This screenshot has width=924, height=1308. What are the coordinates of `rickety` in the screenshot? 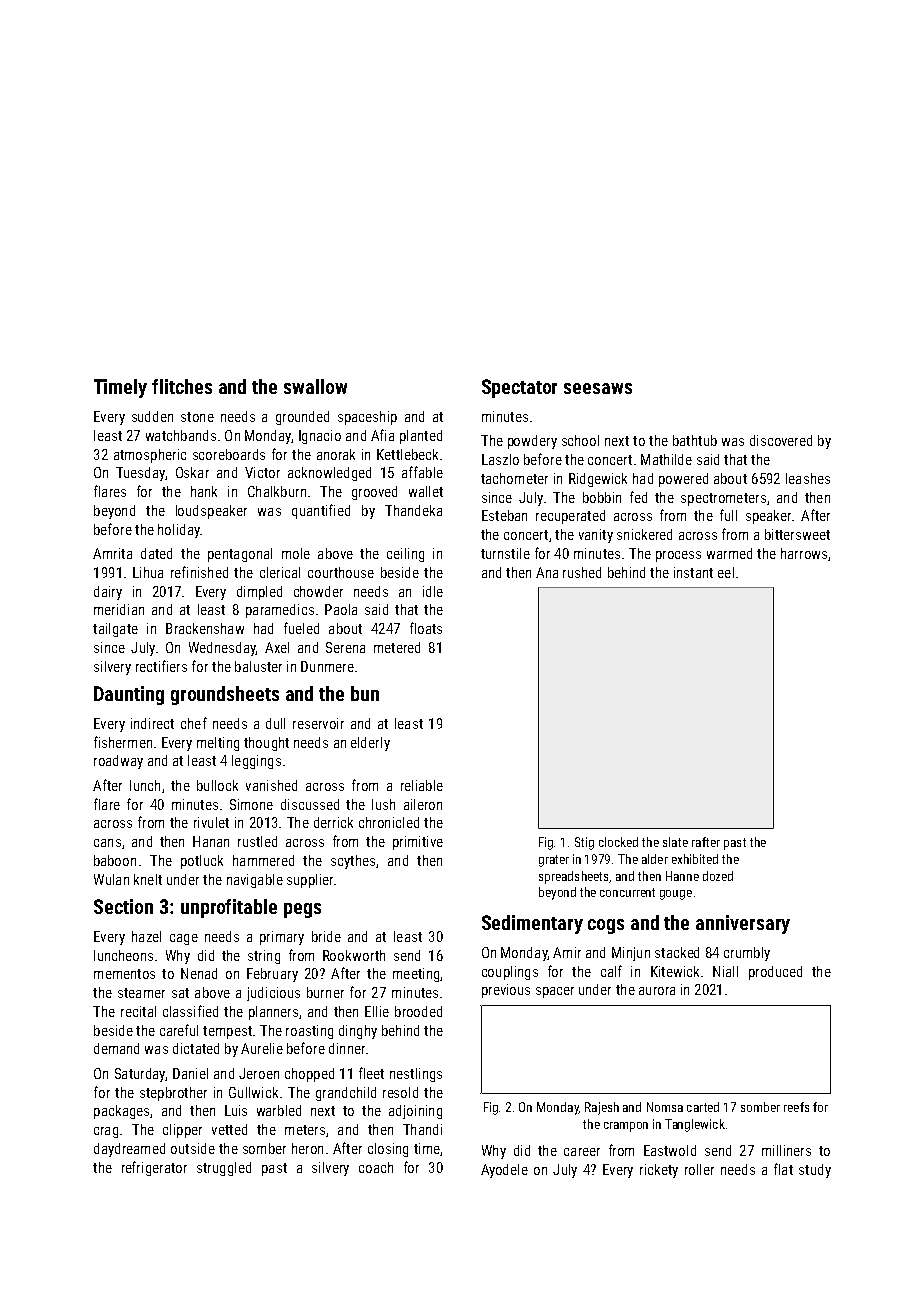 It's located at (659, 1171).
